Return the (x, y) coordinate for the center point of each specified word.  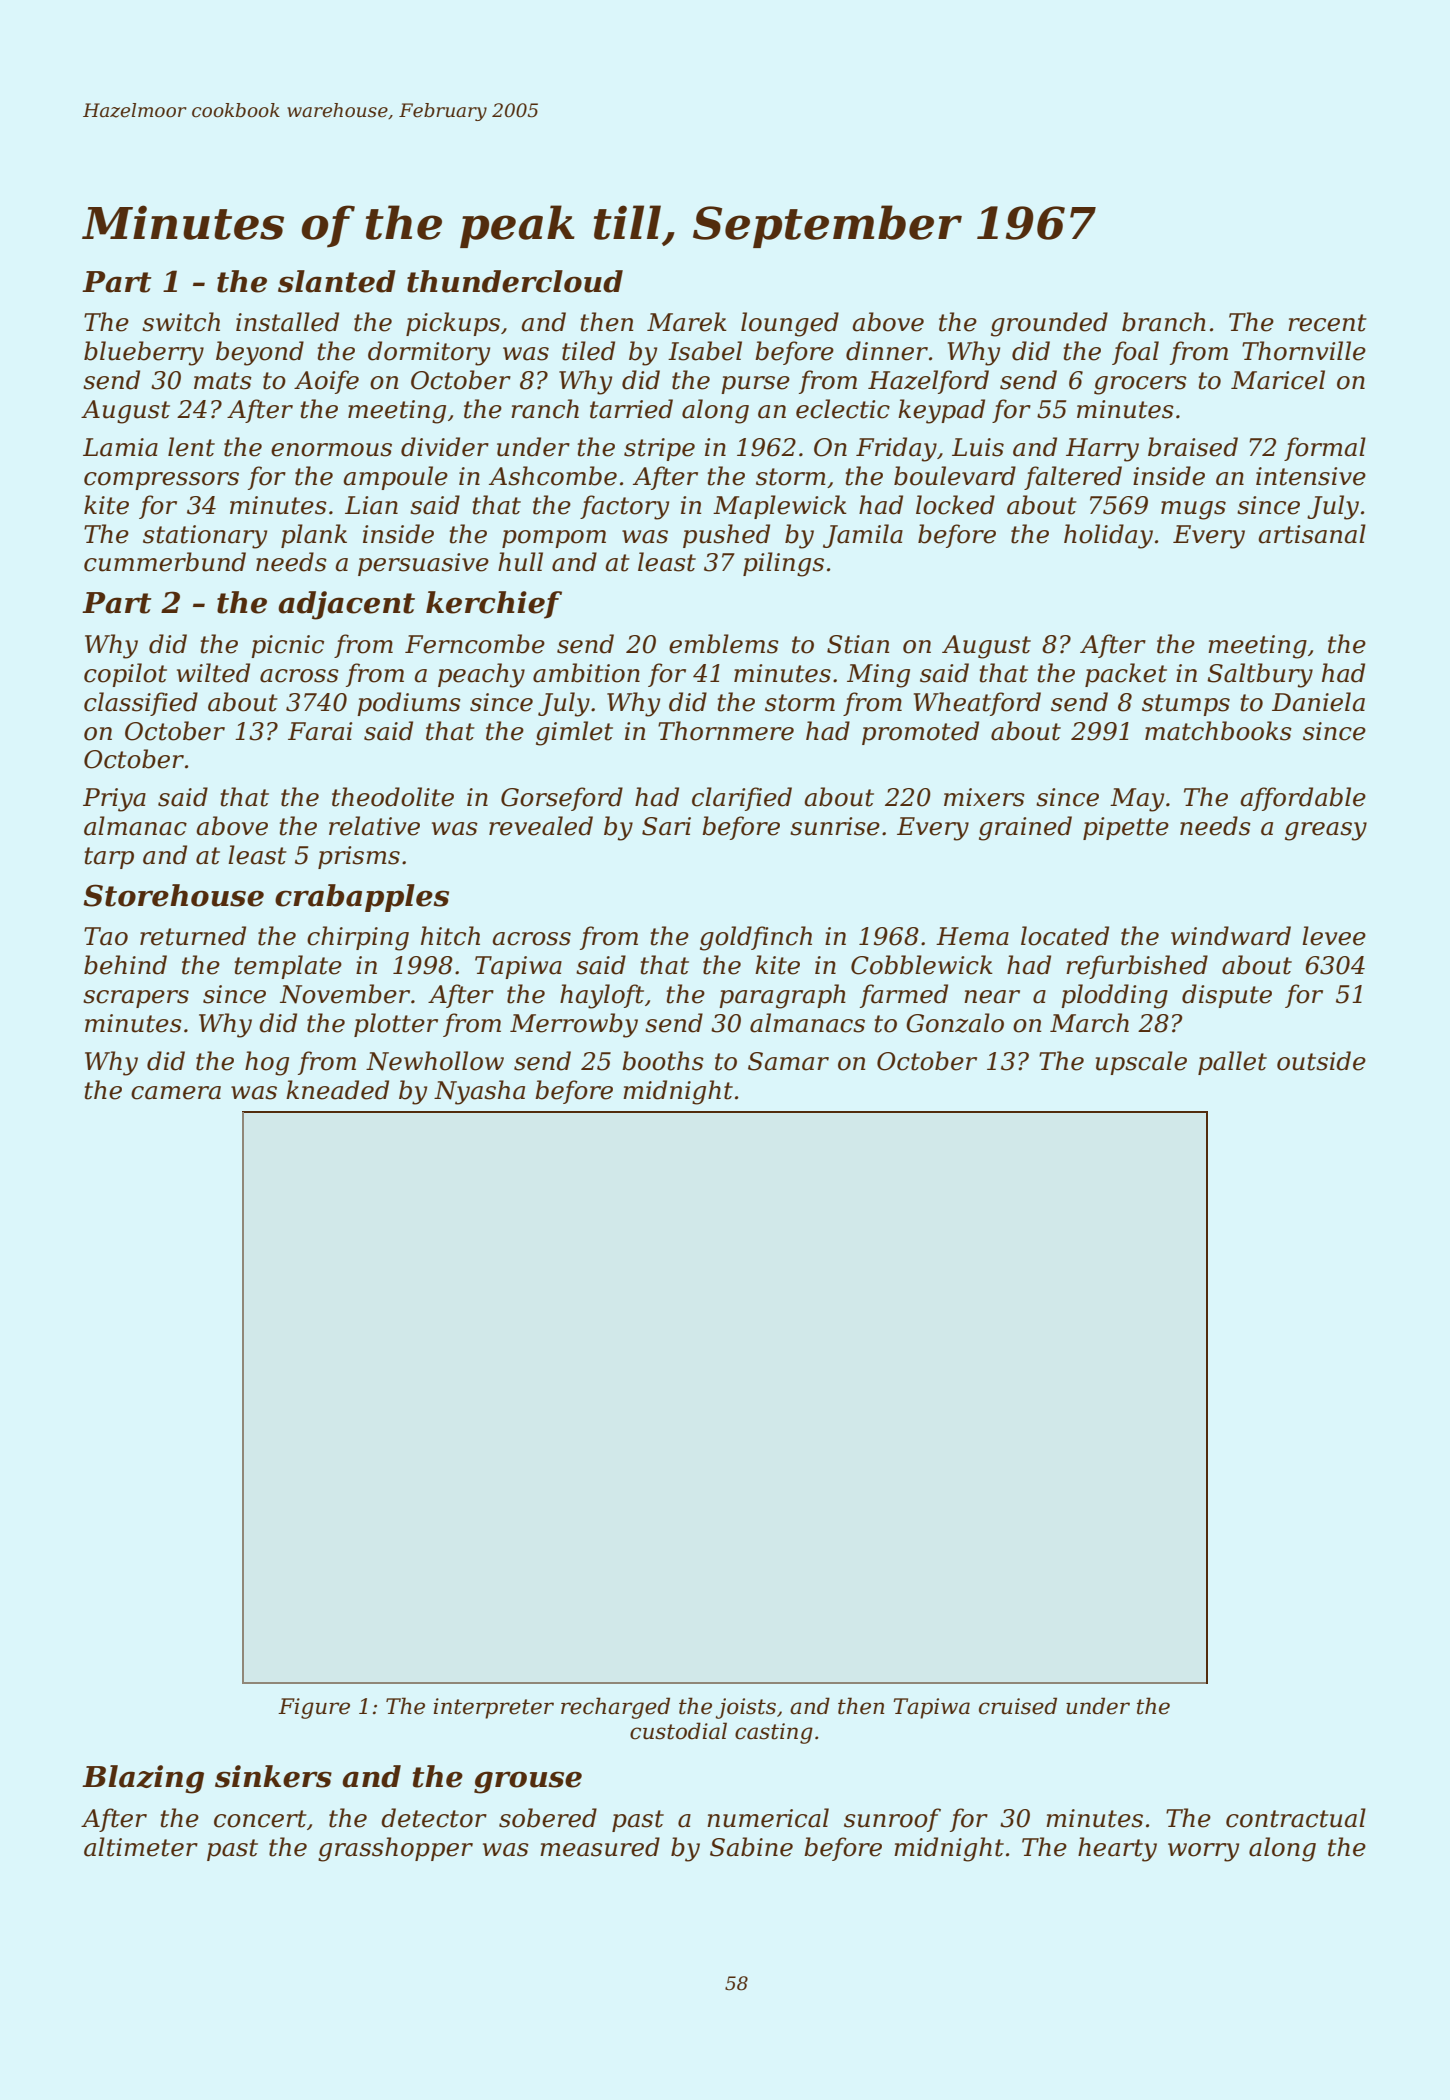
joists (746, 1708)
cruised (1018, 1706)
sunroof (892, 1820)
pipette (1126, 828)
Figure (314, 1708)
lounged (790, 324)
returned (193, 936)
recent (1327, 323)
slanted (337, 281)
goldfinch (756, 938)
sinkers (273, 1776)
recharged (615, 1708)
